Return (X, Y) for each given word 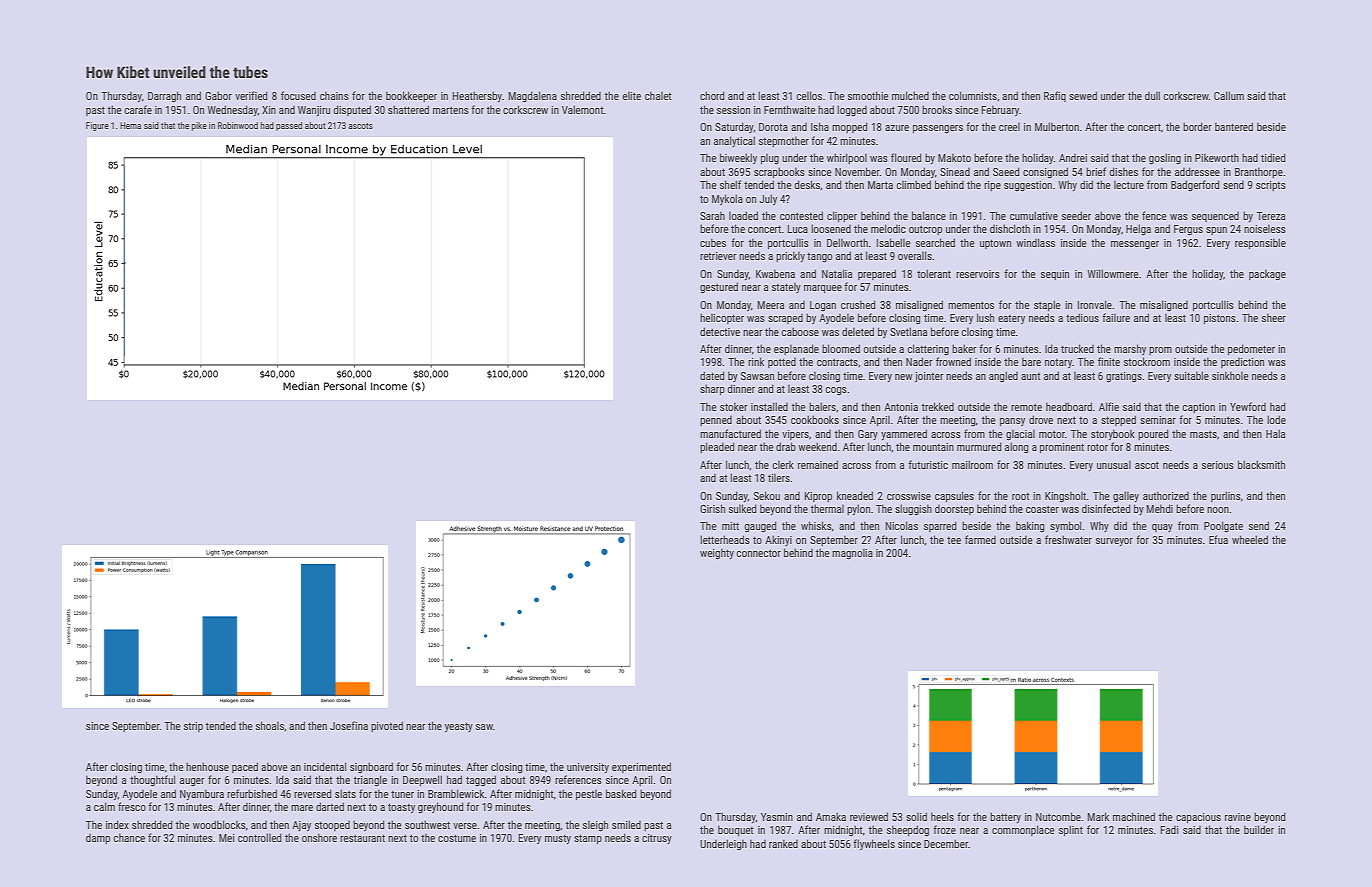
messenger (1135, 245)
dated (712, 375)
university (588, 768)
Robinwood (238, 125)
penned (716, 421)
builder (1259, 829)
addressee (1197, 171)
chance (129, 837)
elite (632, 96)
